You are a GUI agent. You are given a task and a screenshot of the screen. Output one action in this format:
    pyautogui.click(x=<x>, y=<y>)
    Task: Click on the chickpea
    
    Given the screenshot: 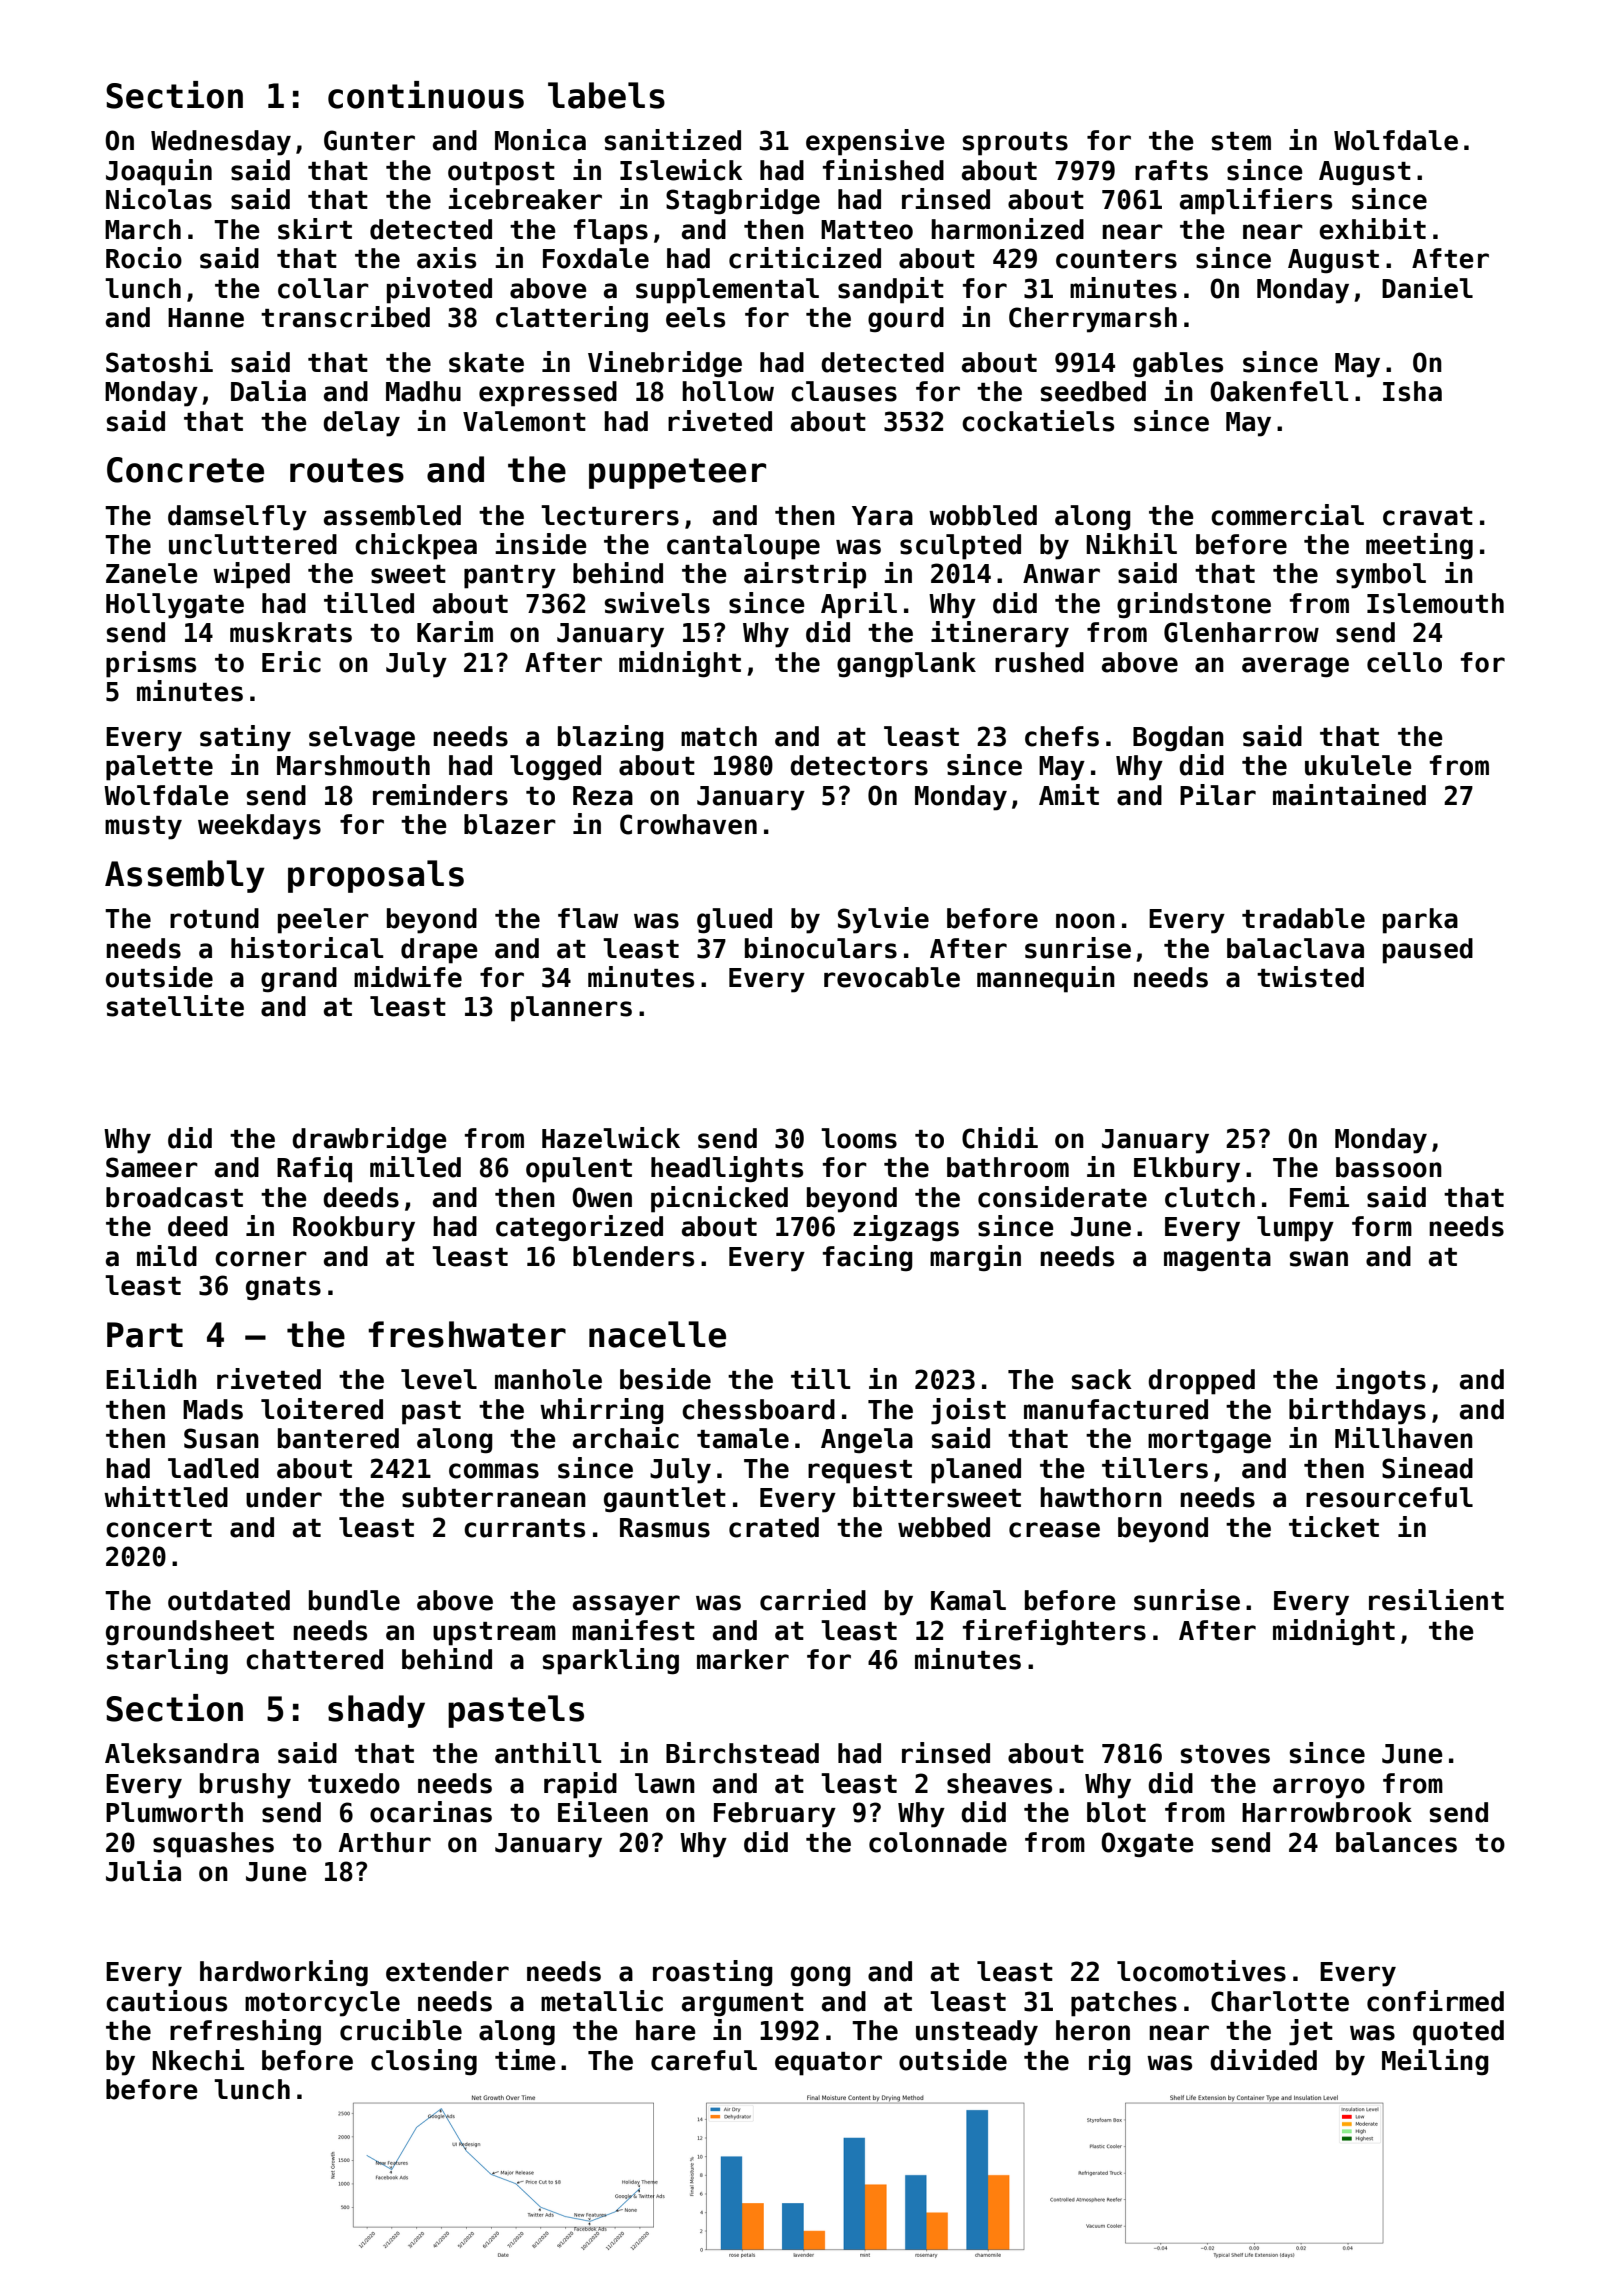 What is the action you would take?
    pyautogui.click(x=416, y=546)
